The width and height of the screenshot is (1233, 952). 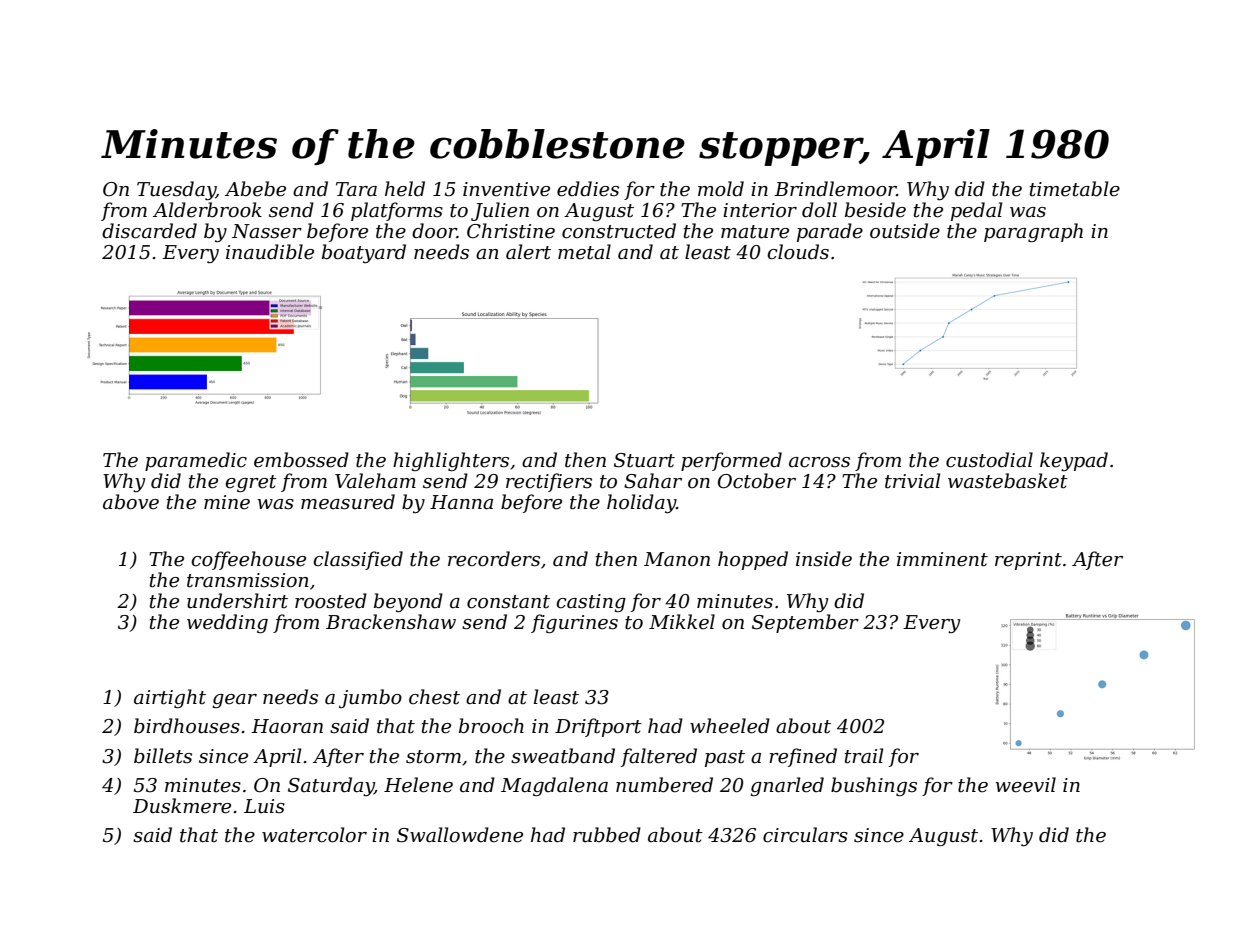 I want to click on metal, so click(x=584, y=252).
